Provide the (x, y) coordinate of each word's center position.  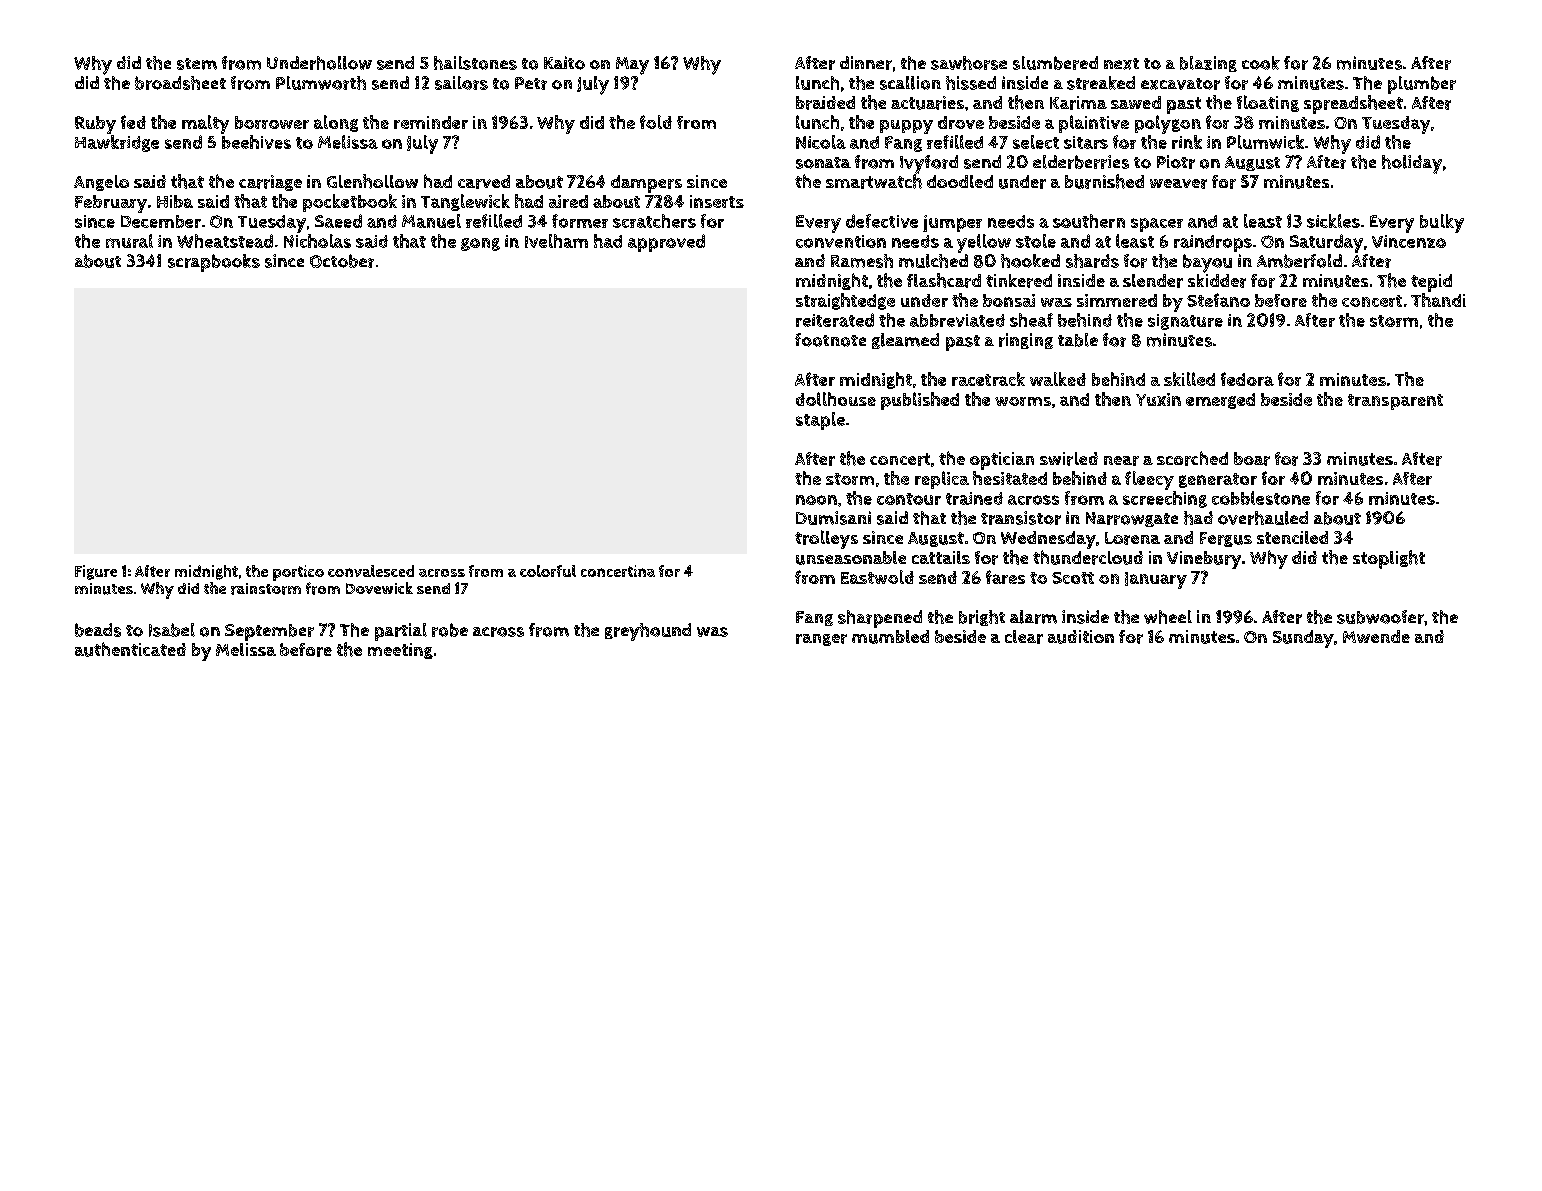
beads (98, 630)
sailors (461, 83)
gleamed (905, 341)
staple (820, 421)
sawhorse (969, 63)
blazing (1208, 64)
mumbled (890, 637)
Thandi (1438, 300)
